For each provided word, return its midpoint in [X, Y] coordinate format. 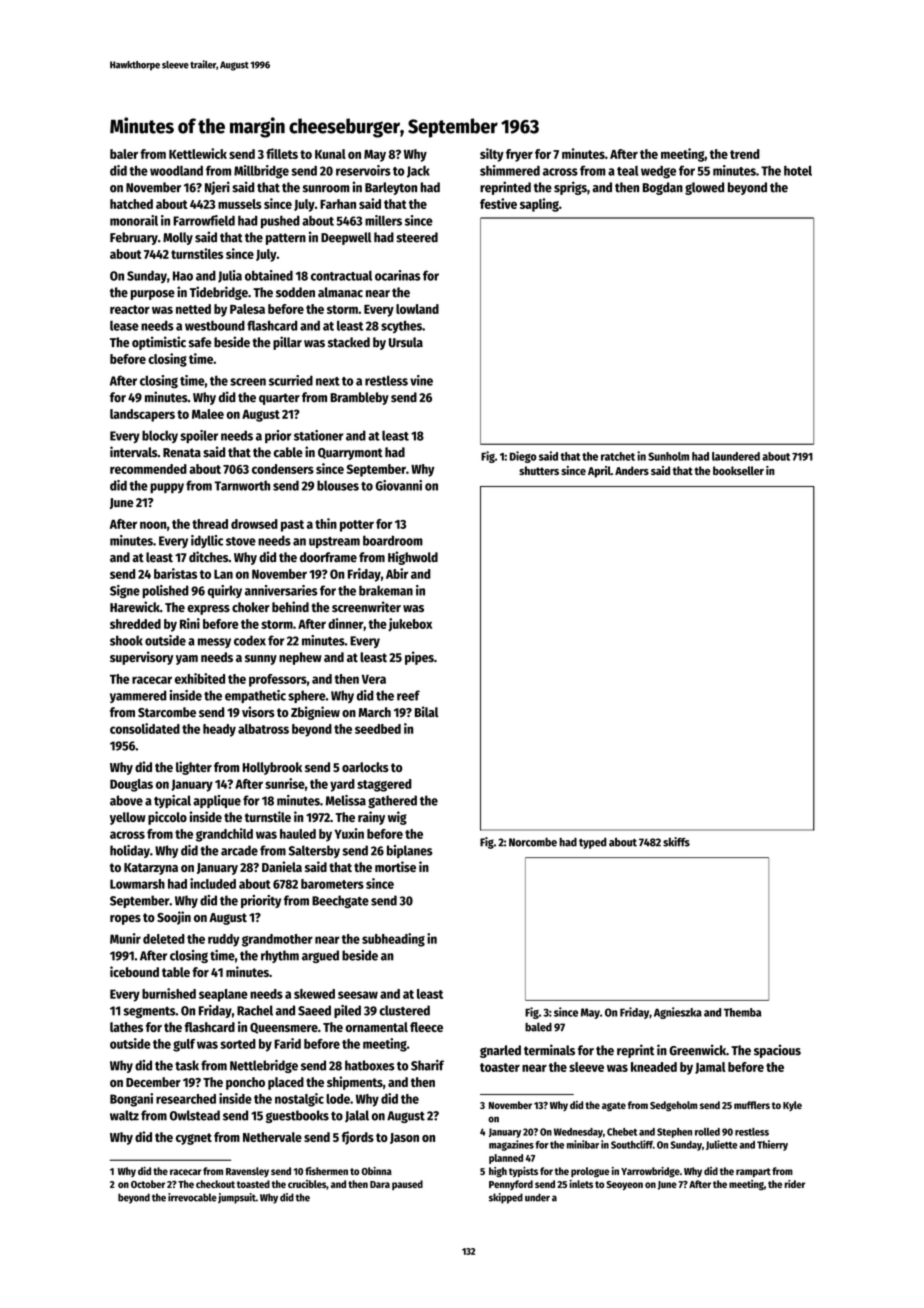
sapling [539, 205]
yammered [138, 696]
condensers [283, 469]
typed [593, 843]
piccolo [167, 818]
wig [397, 818]
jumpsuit [237, 1198]
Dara [380, 1184]
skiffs [676, 842]
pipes [419, 658]
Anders [632, 470]
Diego [523, 457]
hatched [131, 204]
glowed [704, 188]
